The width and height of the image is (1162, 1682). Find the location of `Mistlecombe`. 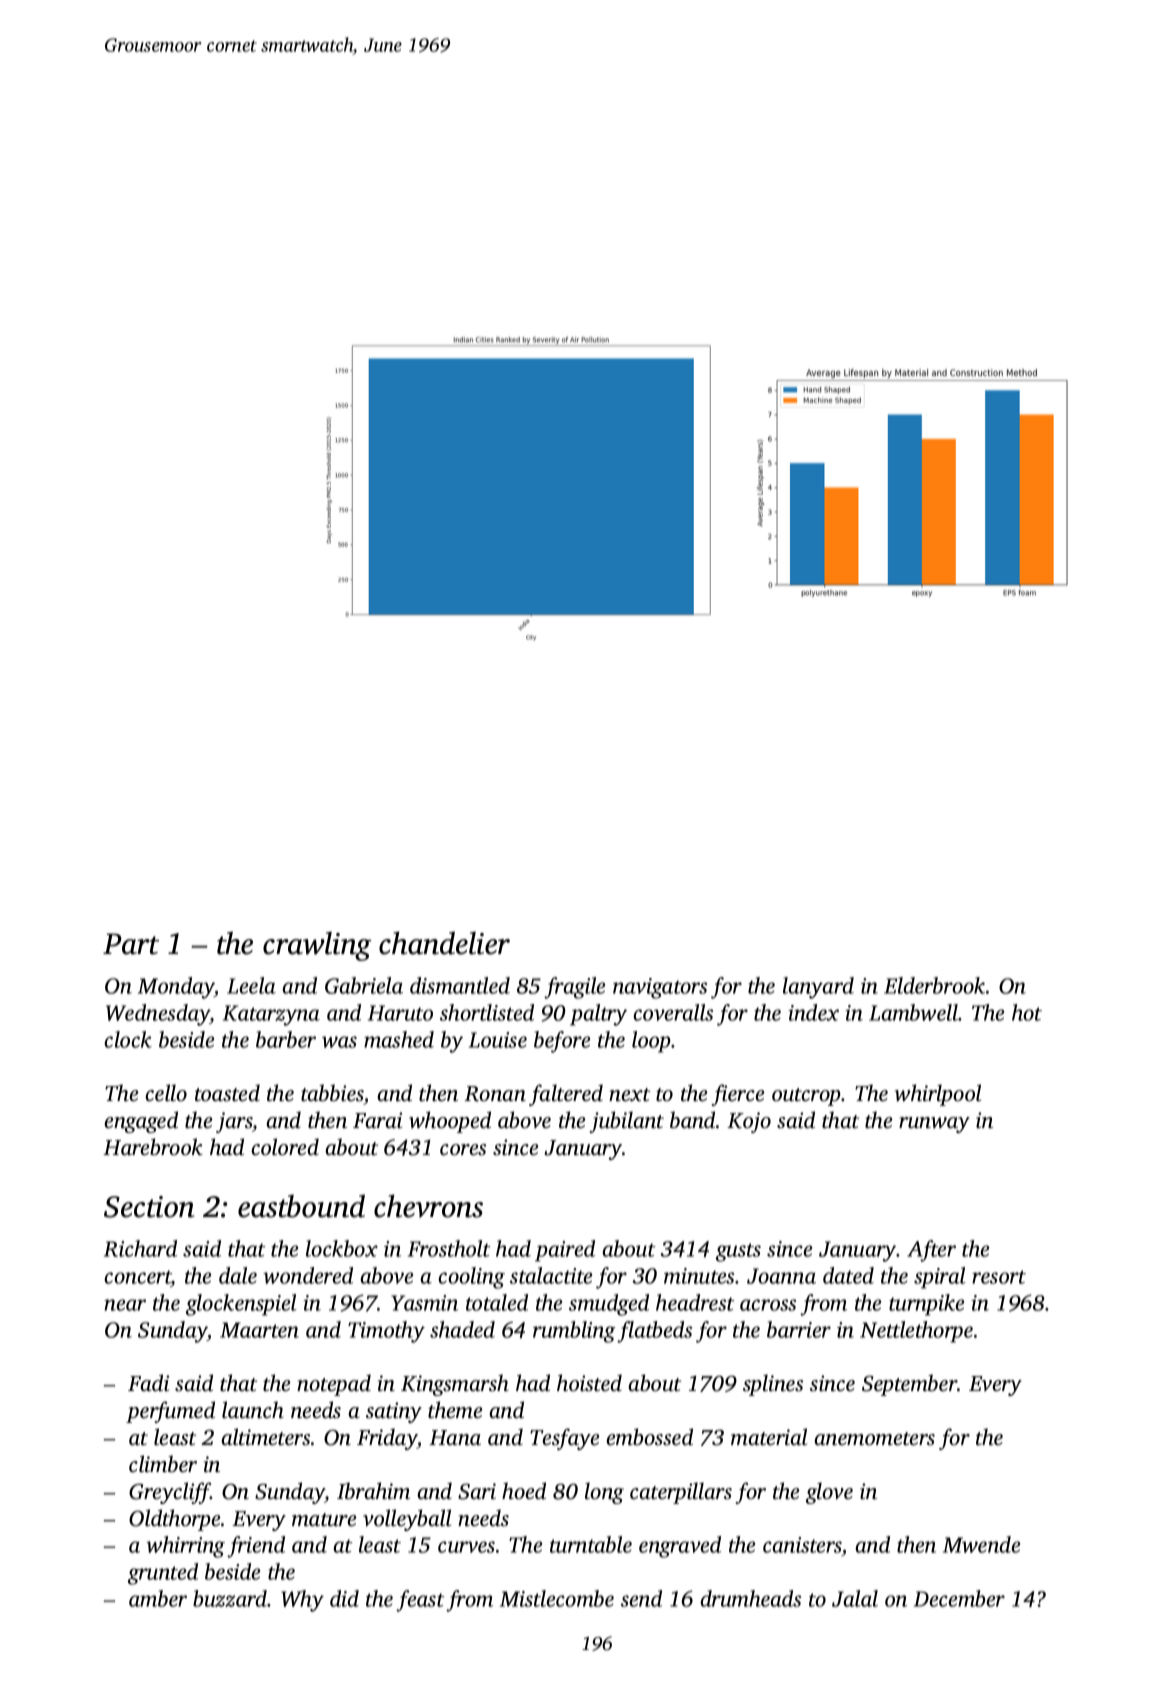

Mistlecombe is located at coordinates (557, 1598).
